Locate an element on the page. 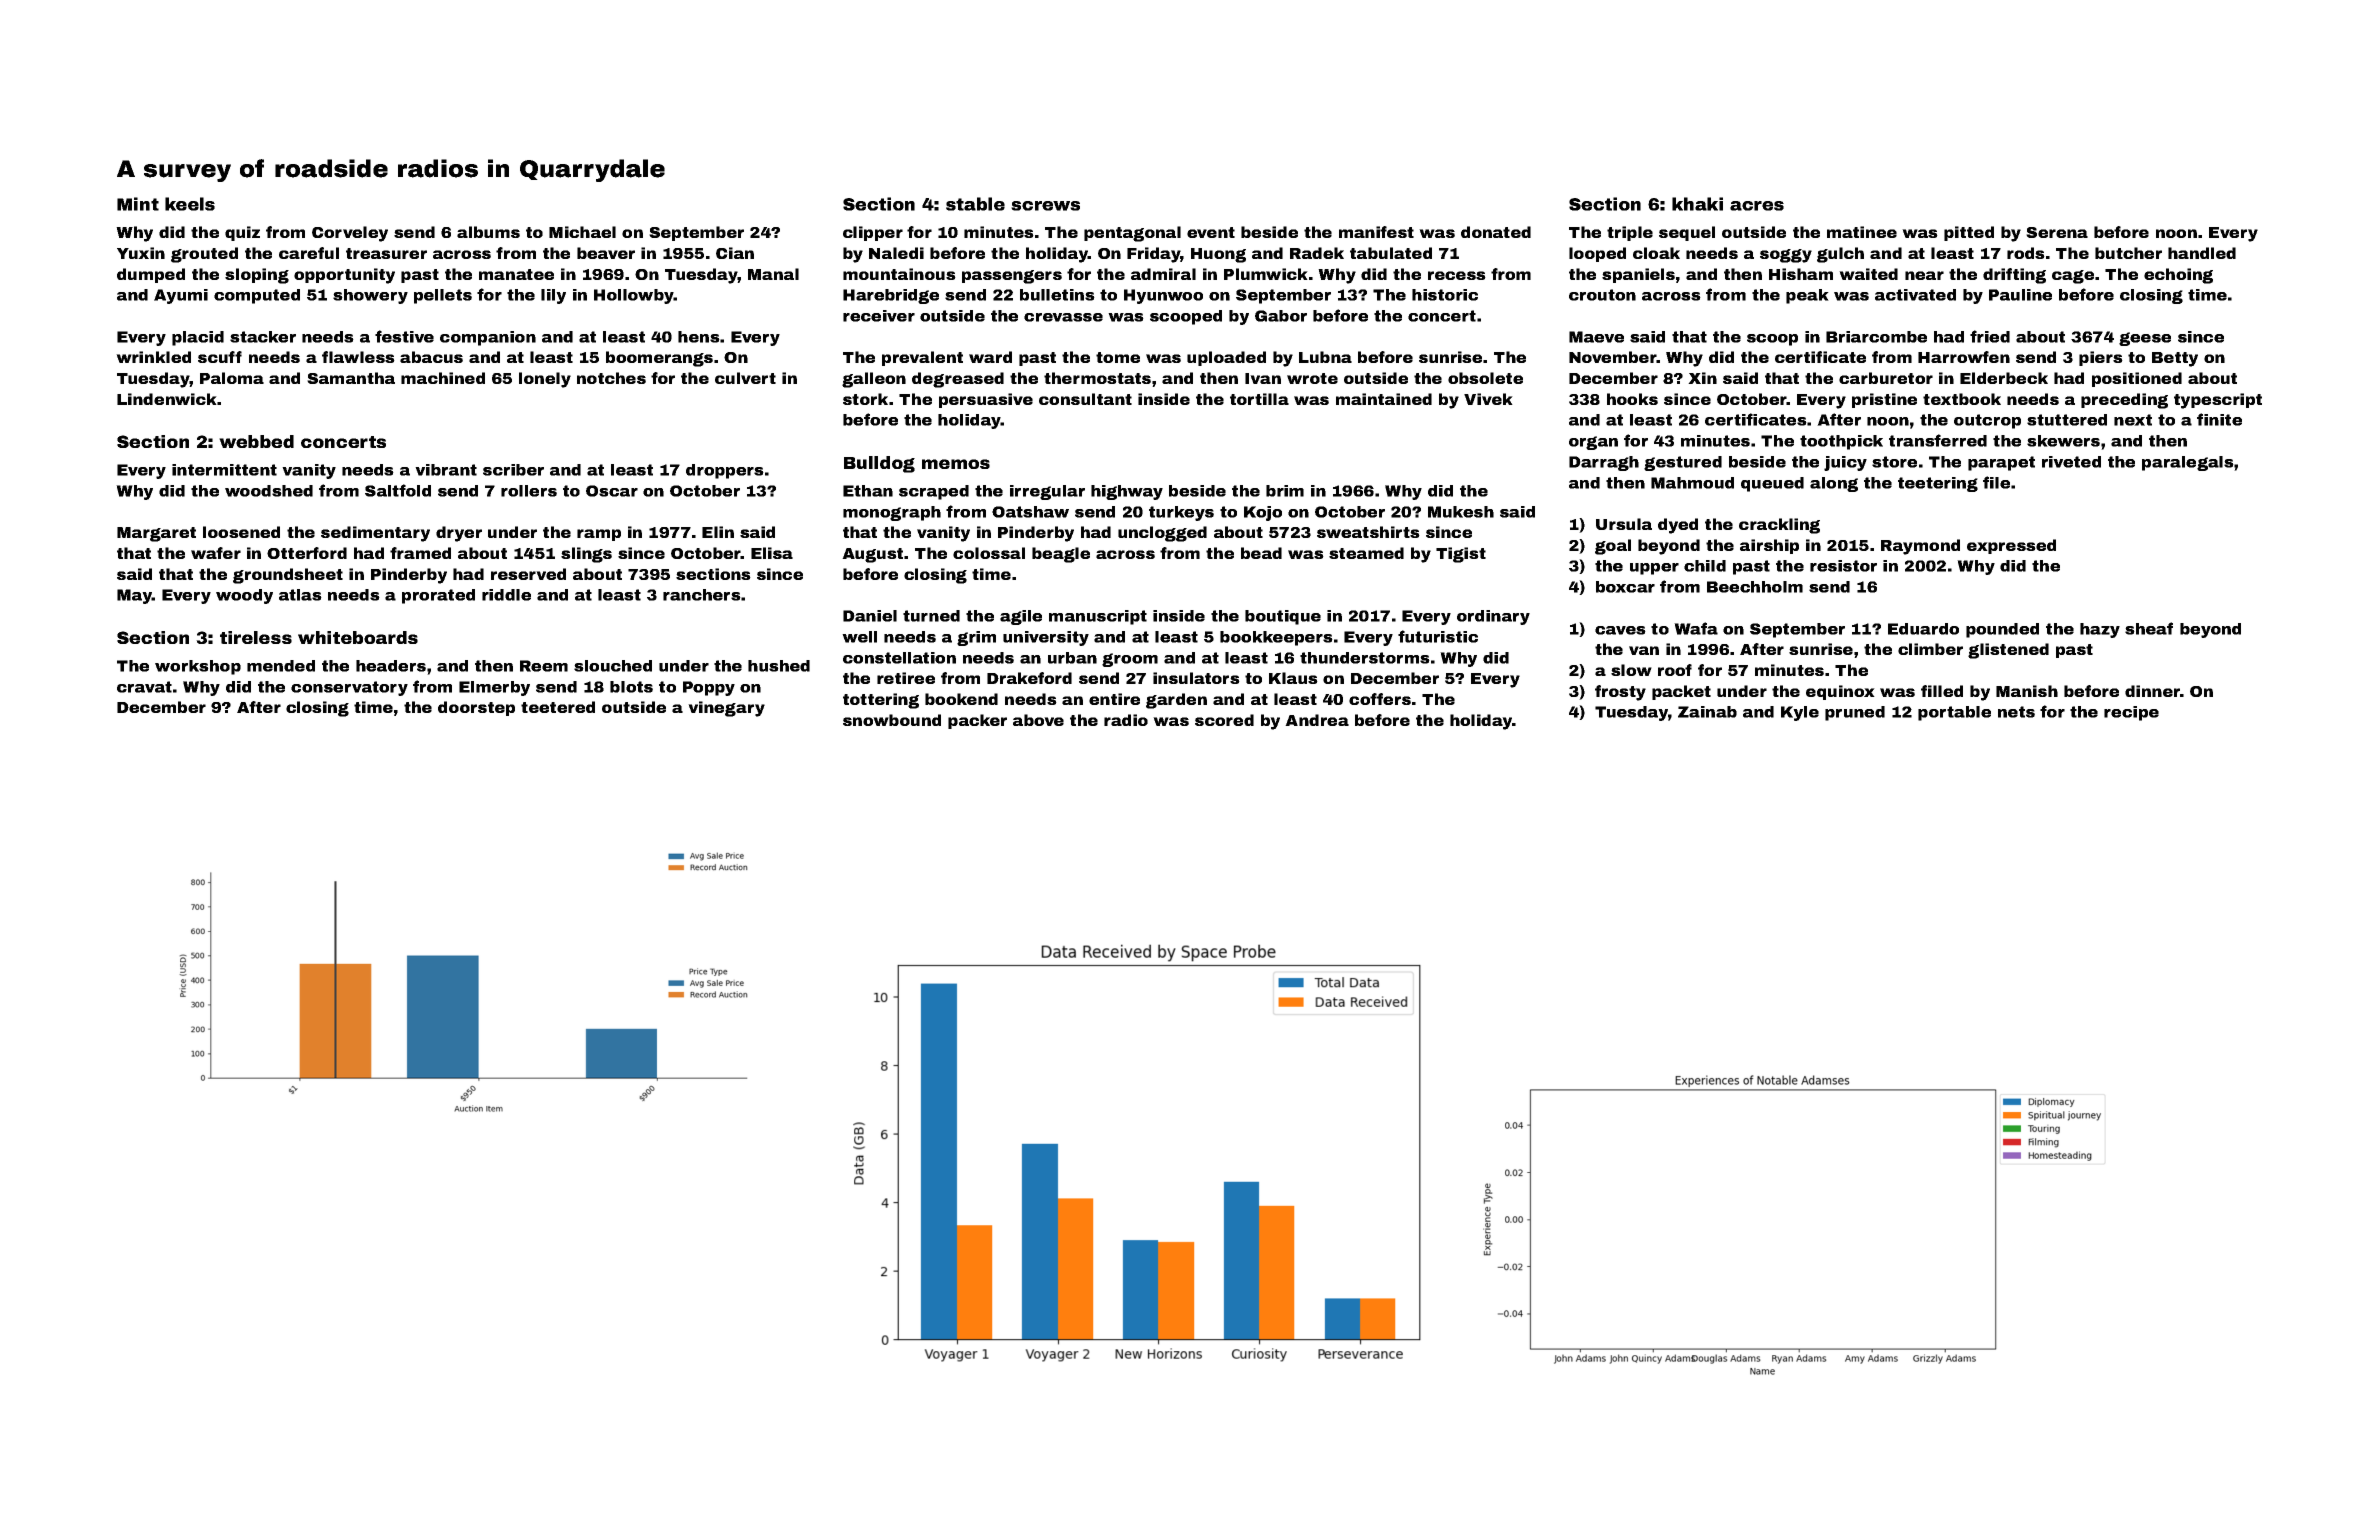  Reem is located at coordinates (544, 666).
